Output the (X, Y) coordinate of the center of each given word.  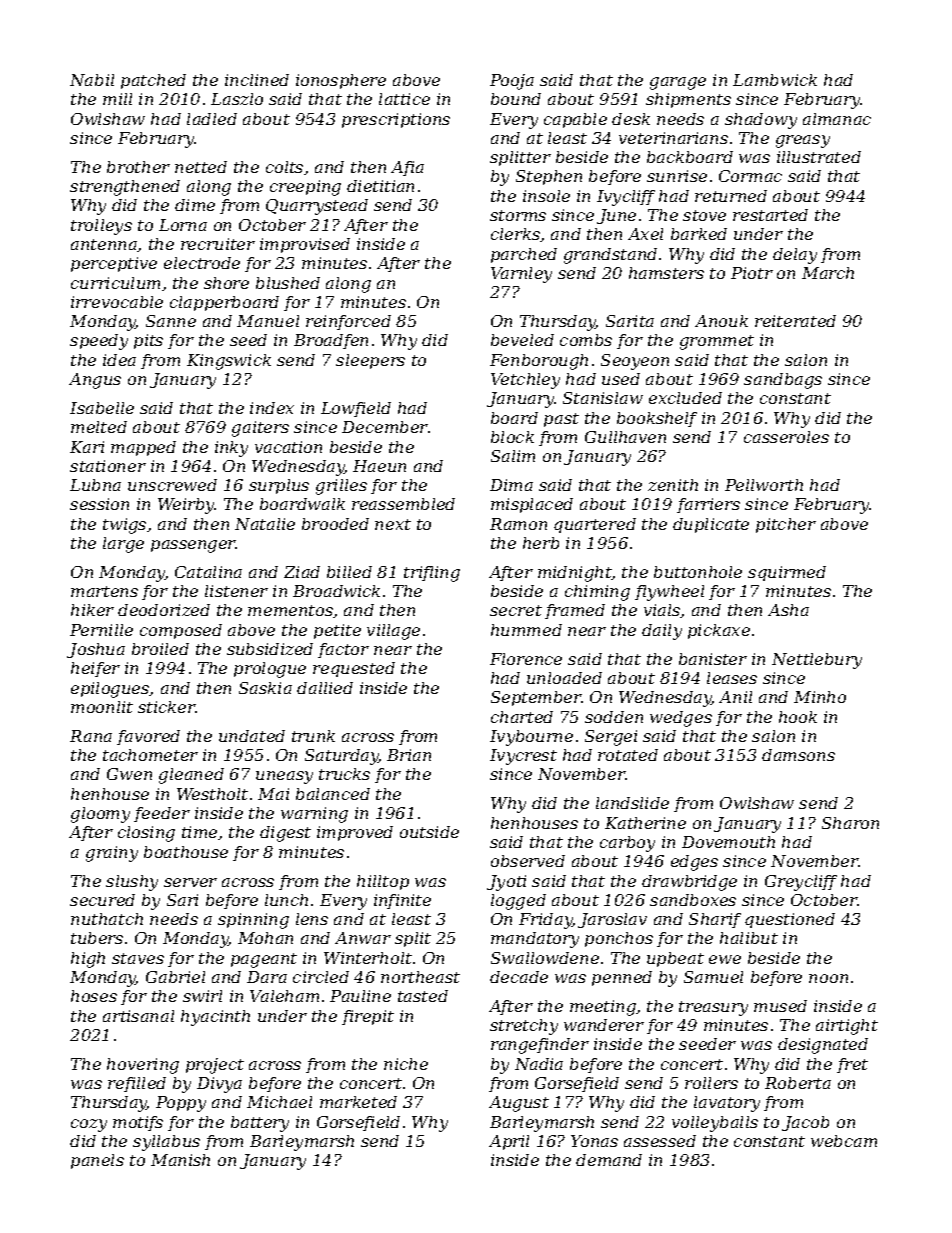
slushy (132, 883)
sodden (614, 717)
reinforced (348, 322)
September (536, 698)
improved (355, 833)
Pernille (101, 630)
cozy (89, 1125)
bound (516, 99)
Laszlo (237, 99)
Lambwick (775, 80)
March (828, 273)
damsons (798, 755)
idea (119, 360)
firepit (368, 1017)
